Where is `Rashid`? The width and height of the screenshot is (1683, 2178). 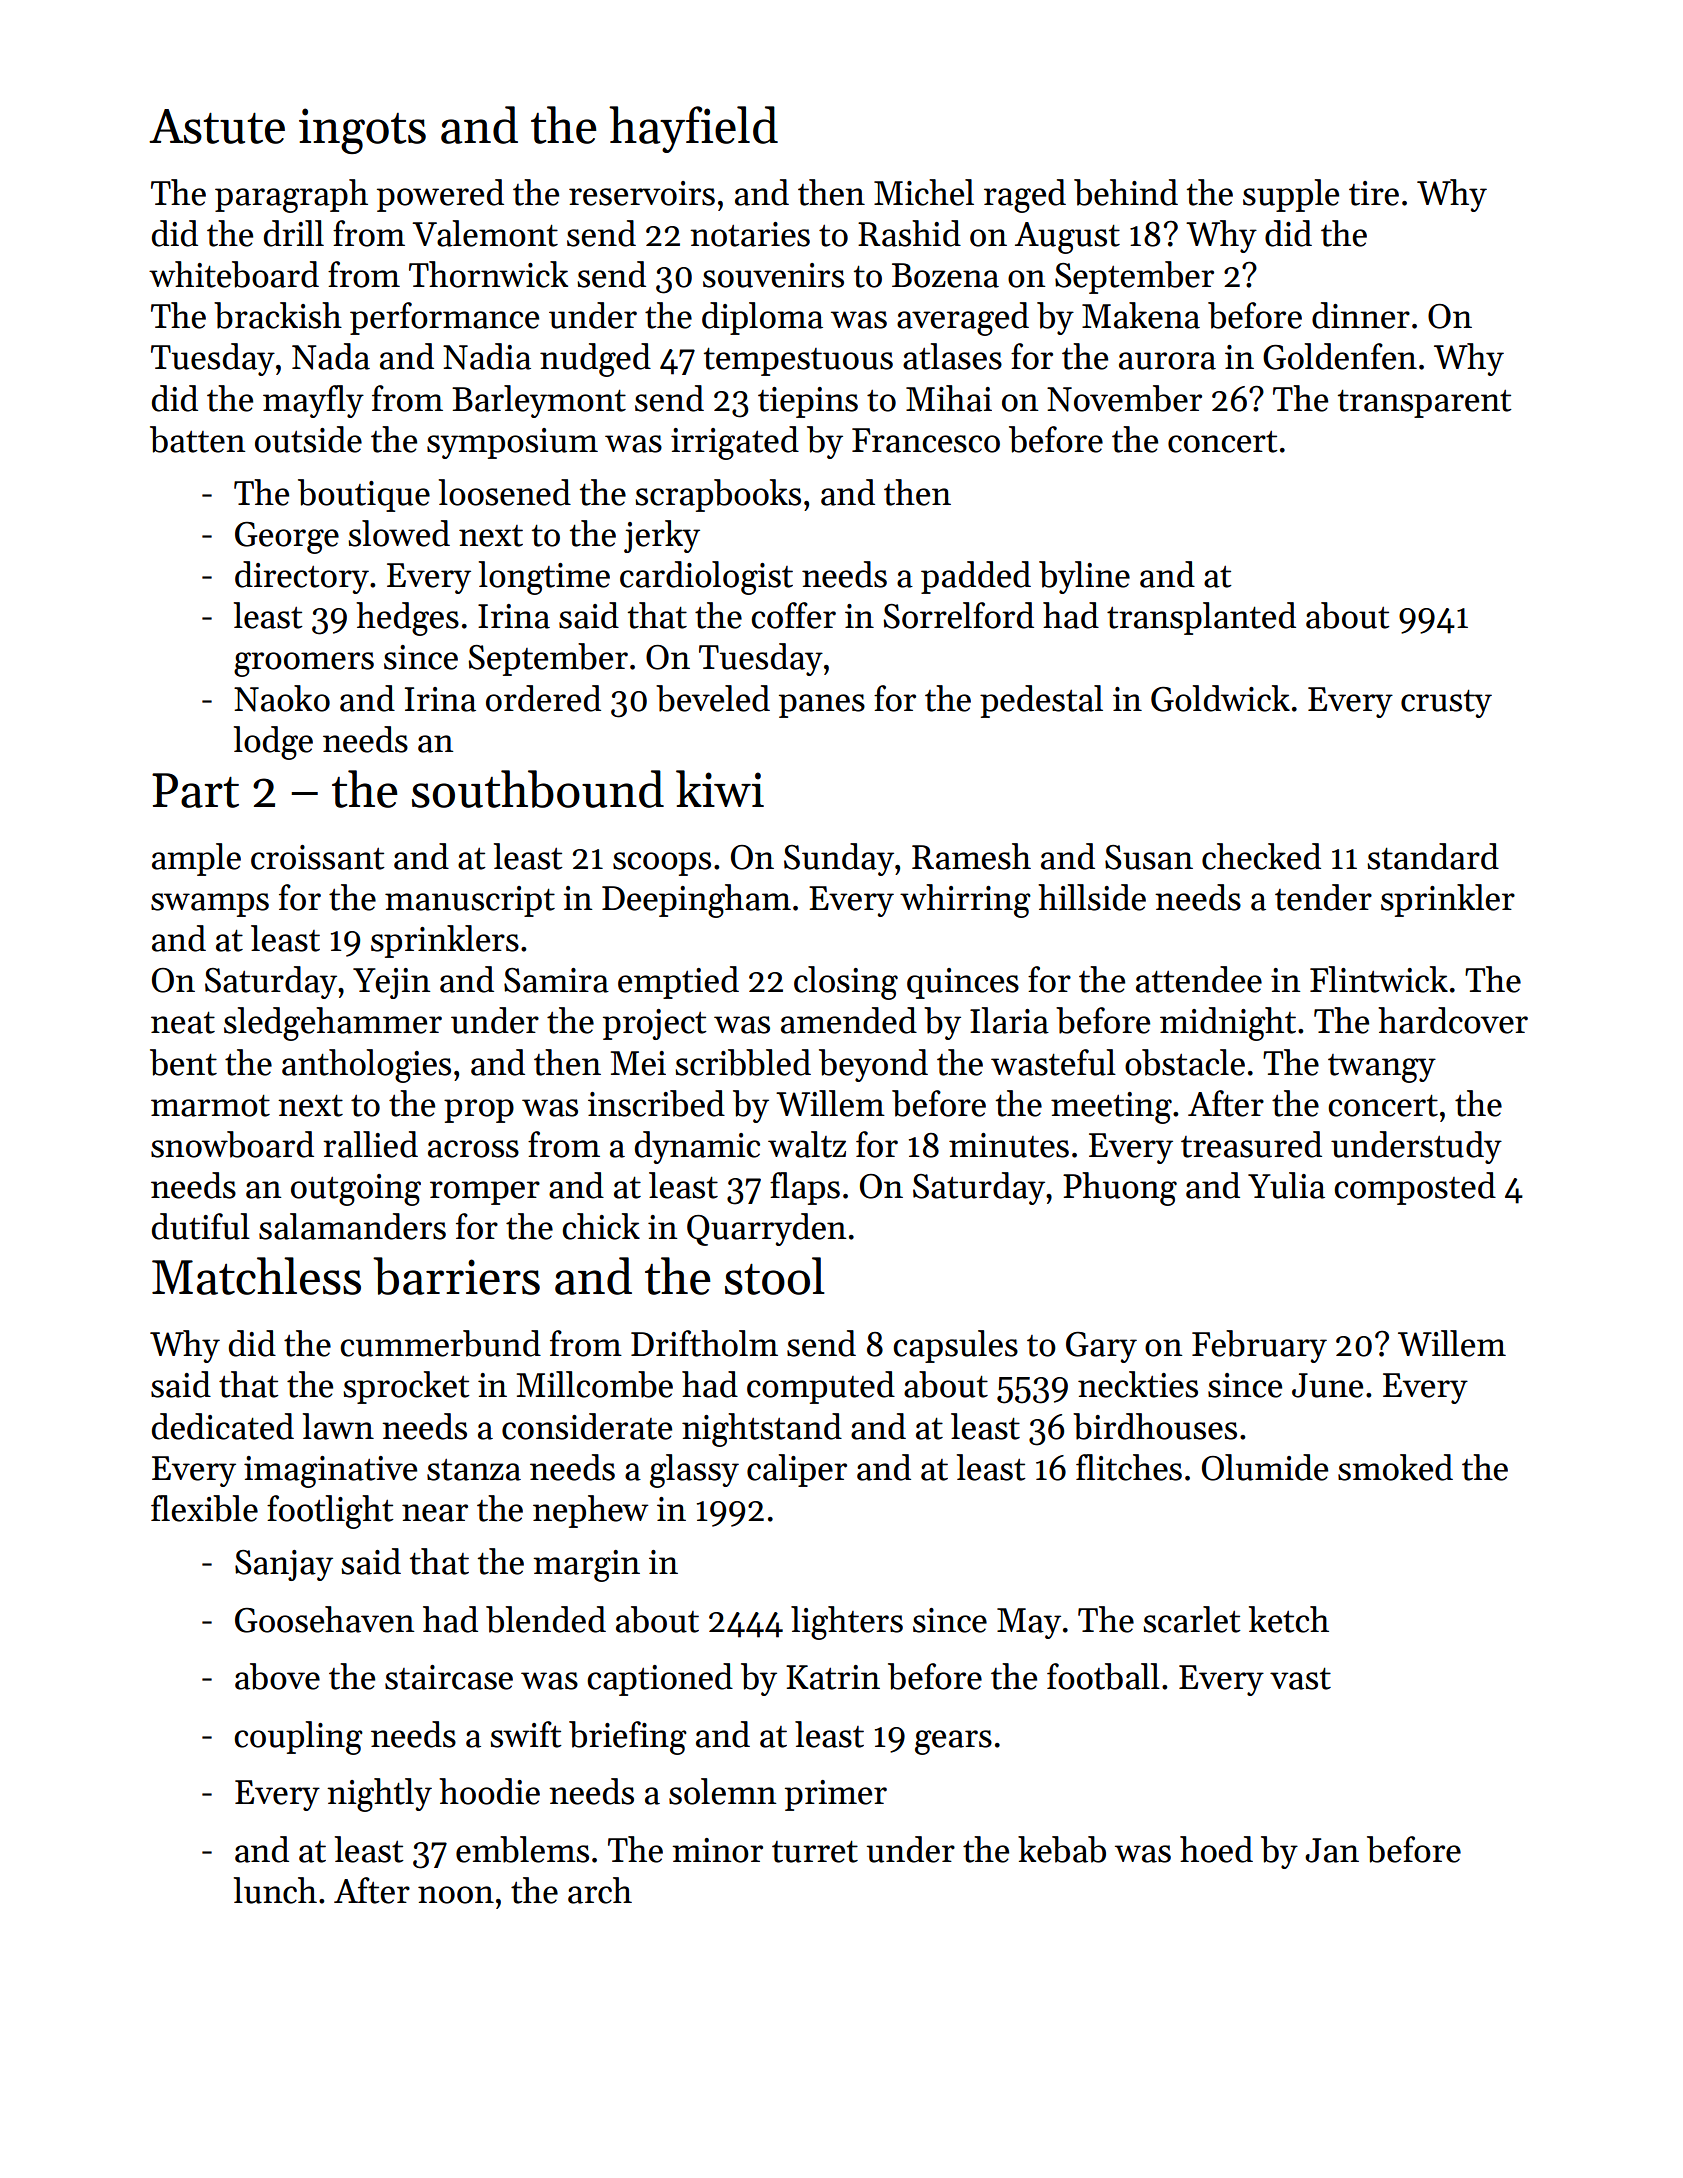 Rashid is located at coordinates (909, 233).
